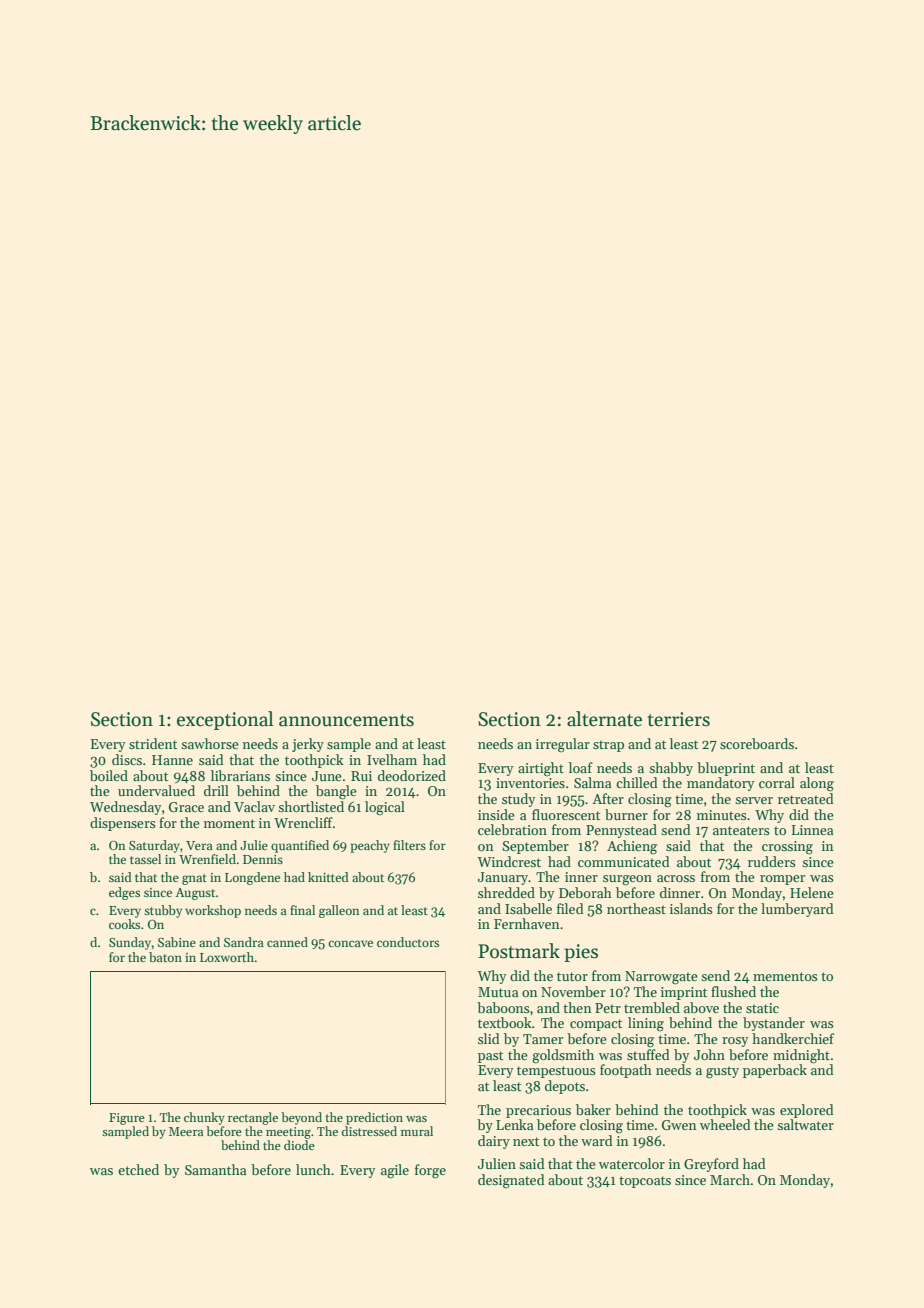 The width and height of the image is (924, 1308). What do you see at coordinates (787, 848) in the image?
I see `crossing` at bounding box center [787, 848].
